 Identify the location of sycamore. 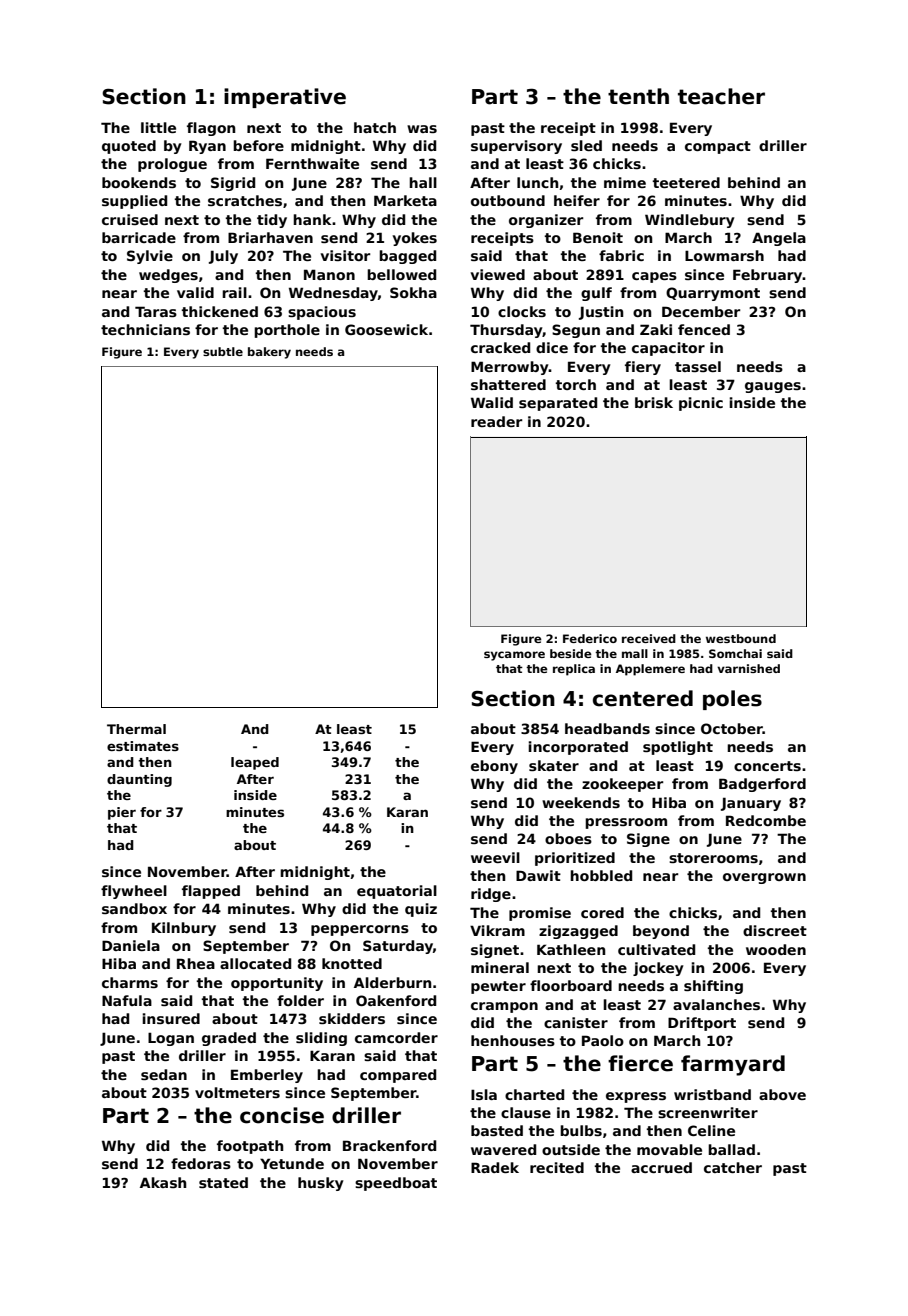
(514, 656).
